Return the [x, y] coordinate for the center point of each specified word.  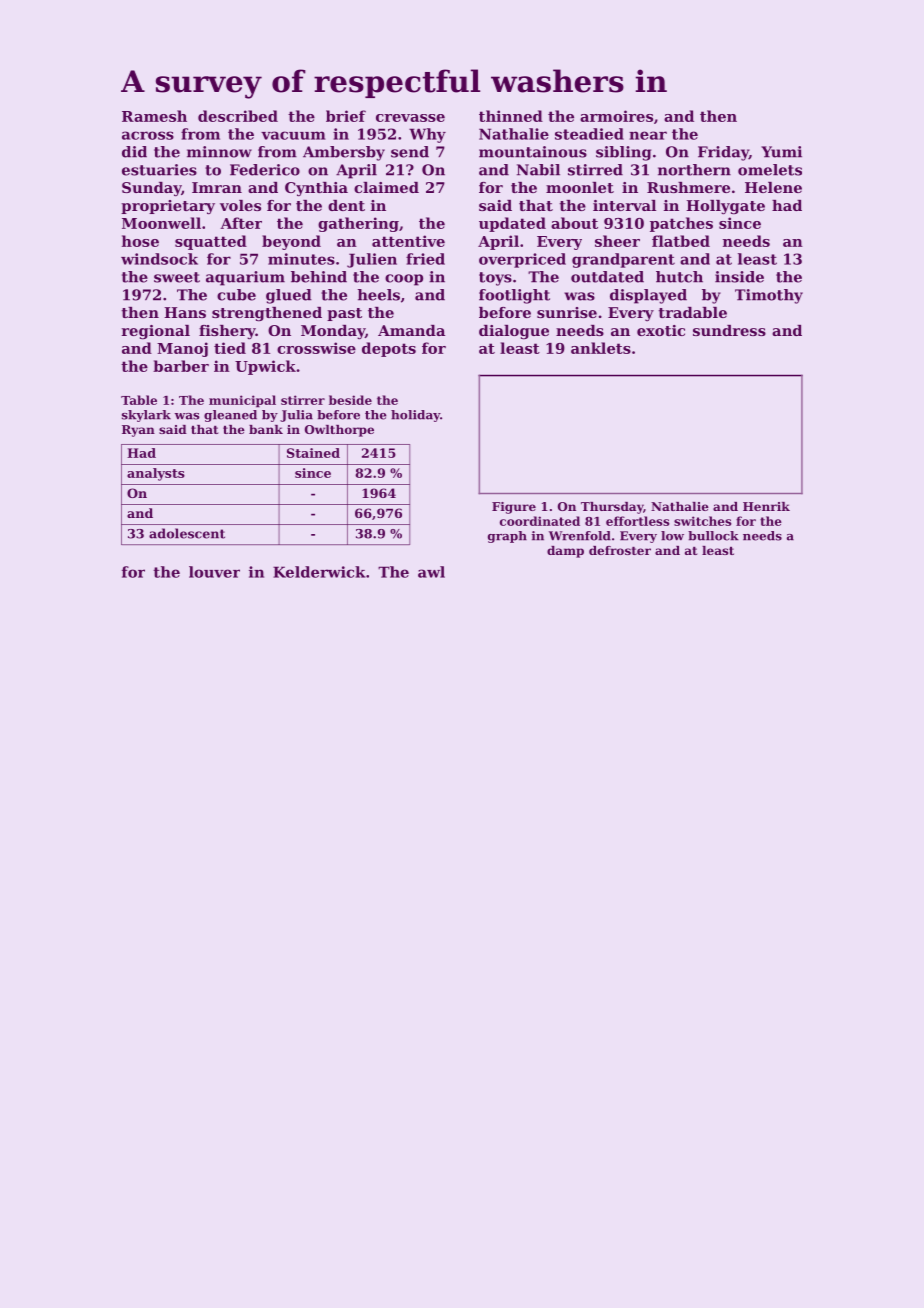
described [238, 116]
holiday [415, 416]
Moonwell [161, 223]
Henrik [766, 506]
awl [431, 572]
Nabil [538, 170]
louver [214, 572]
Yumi [781, 152]
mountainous [533, 152]
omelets [770, 170]
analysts [156, 474]
